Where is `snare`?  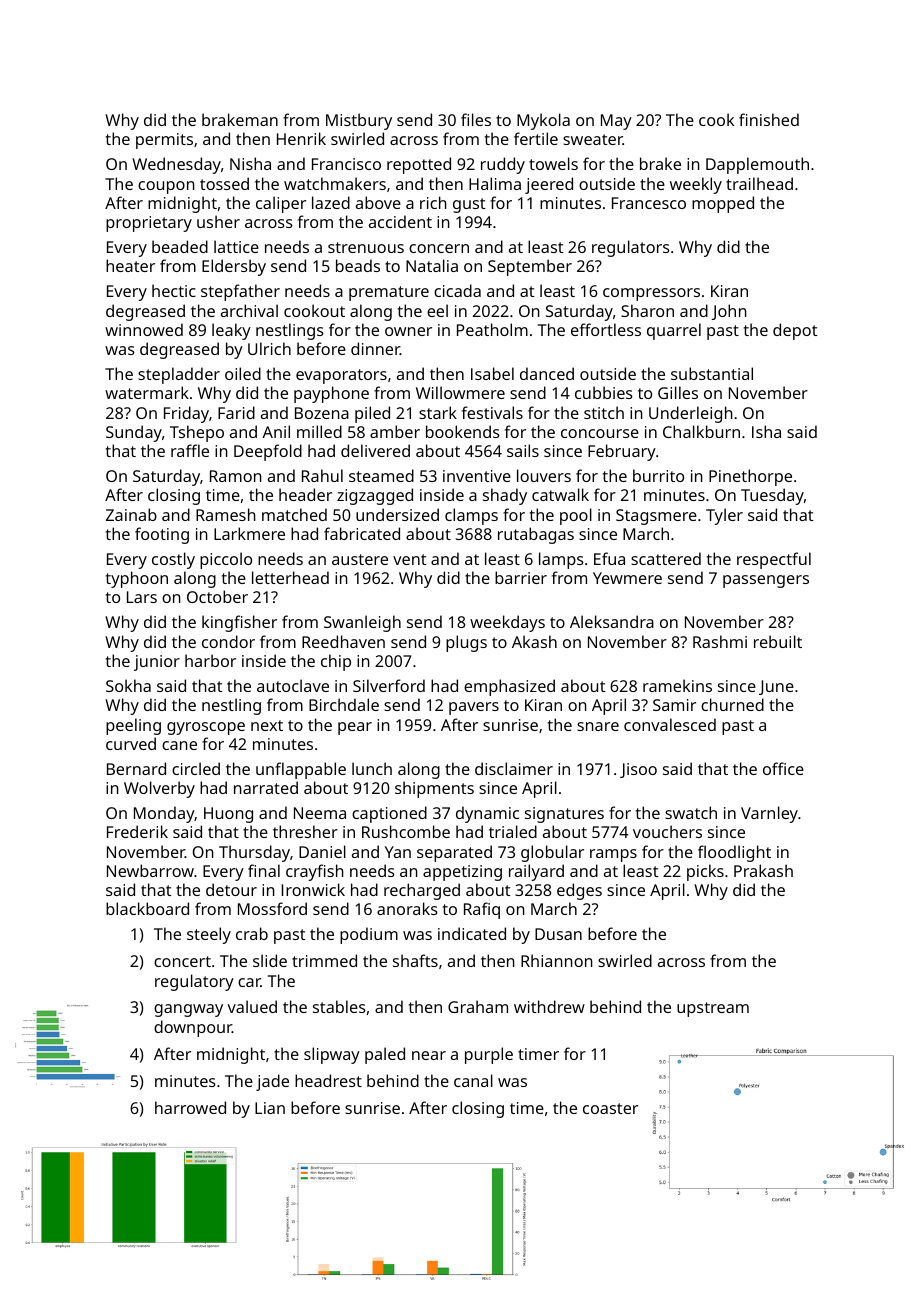
snare is located at coordinates (598, 726).
